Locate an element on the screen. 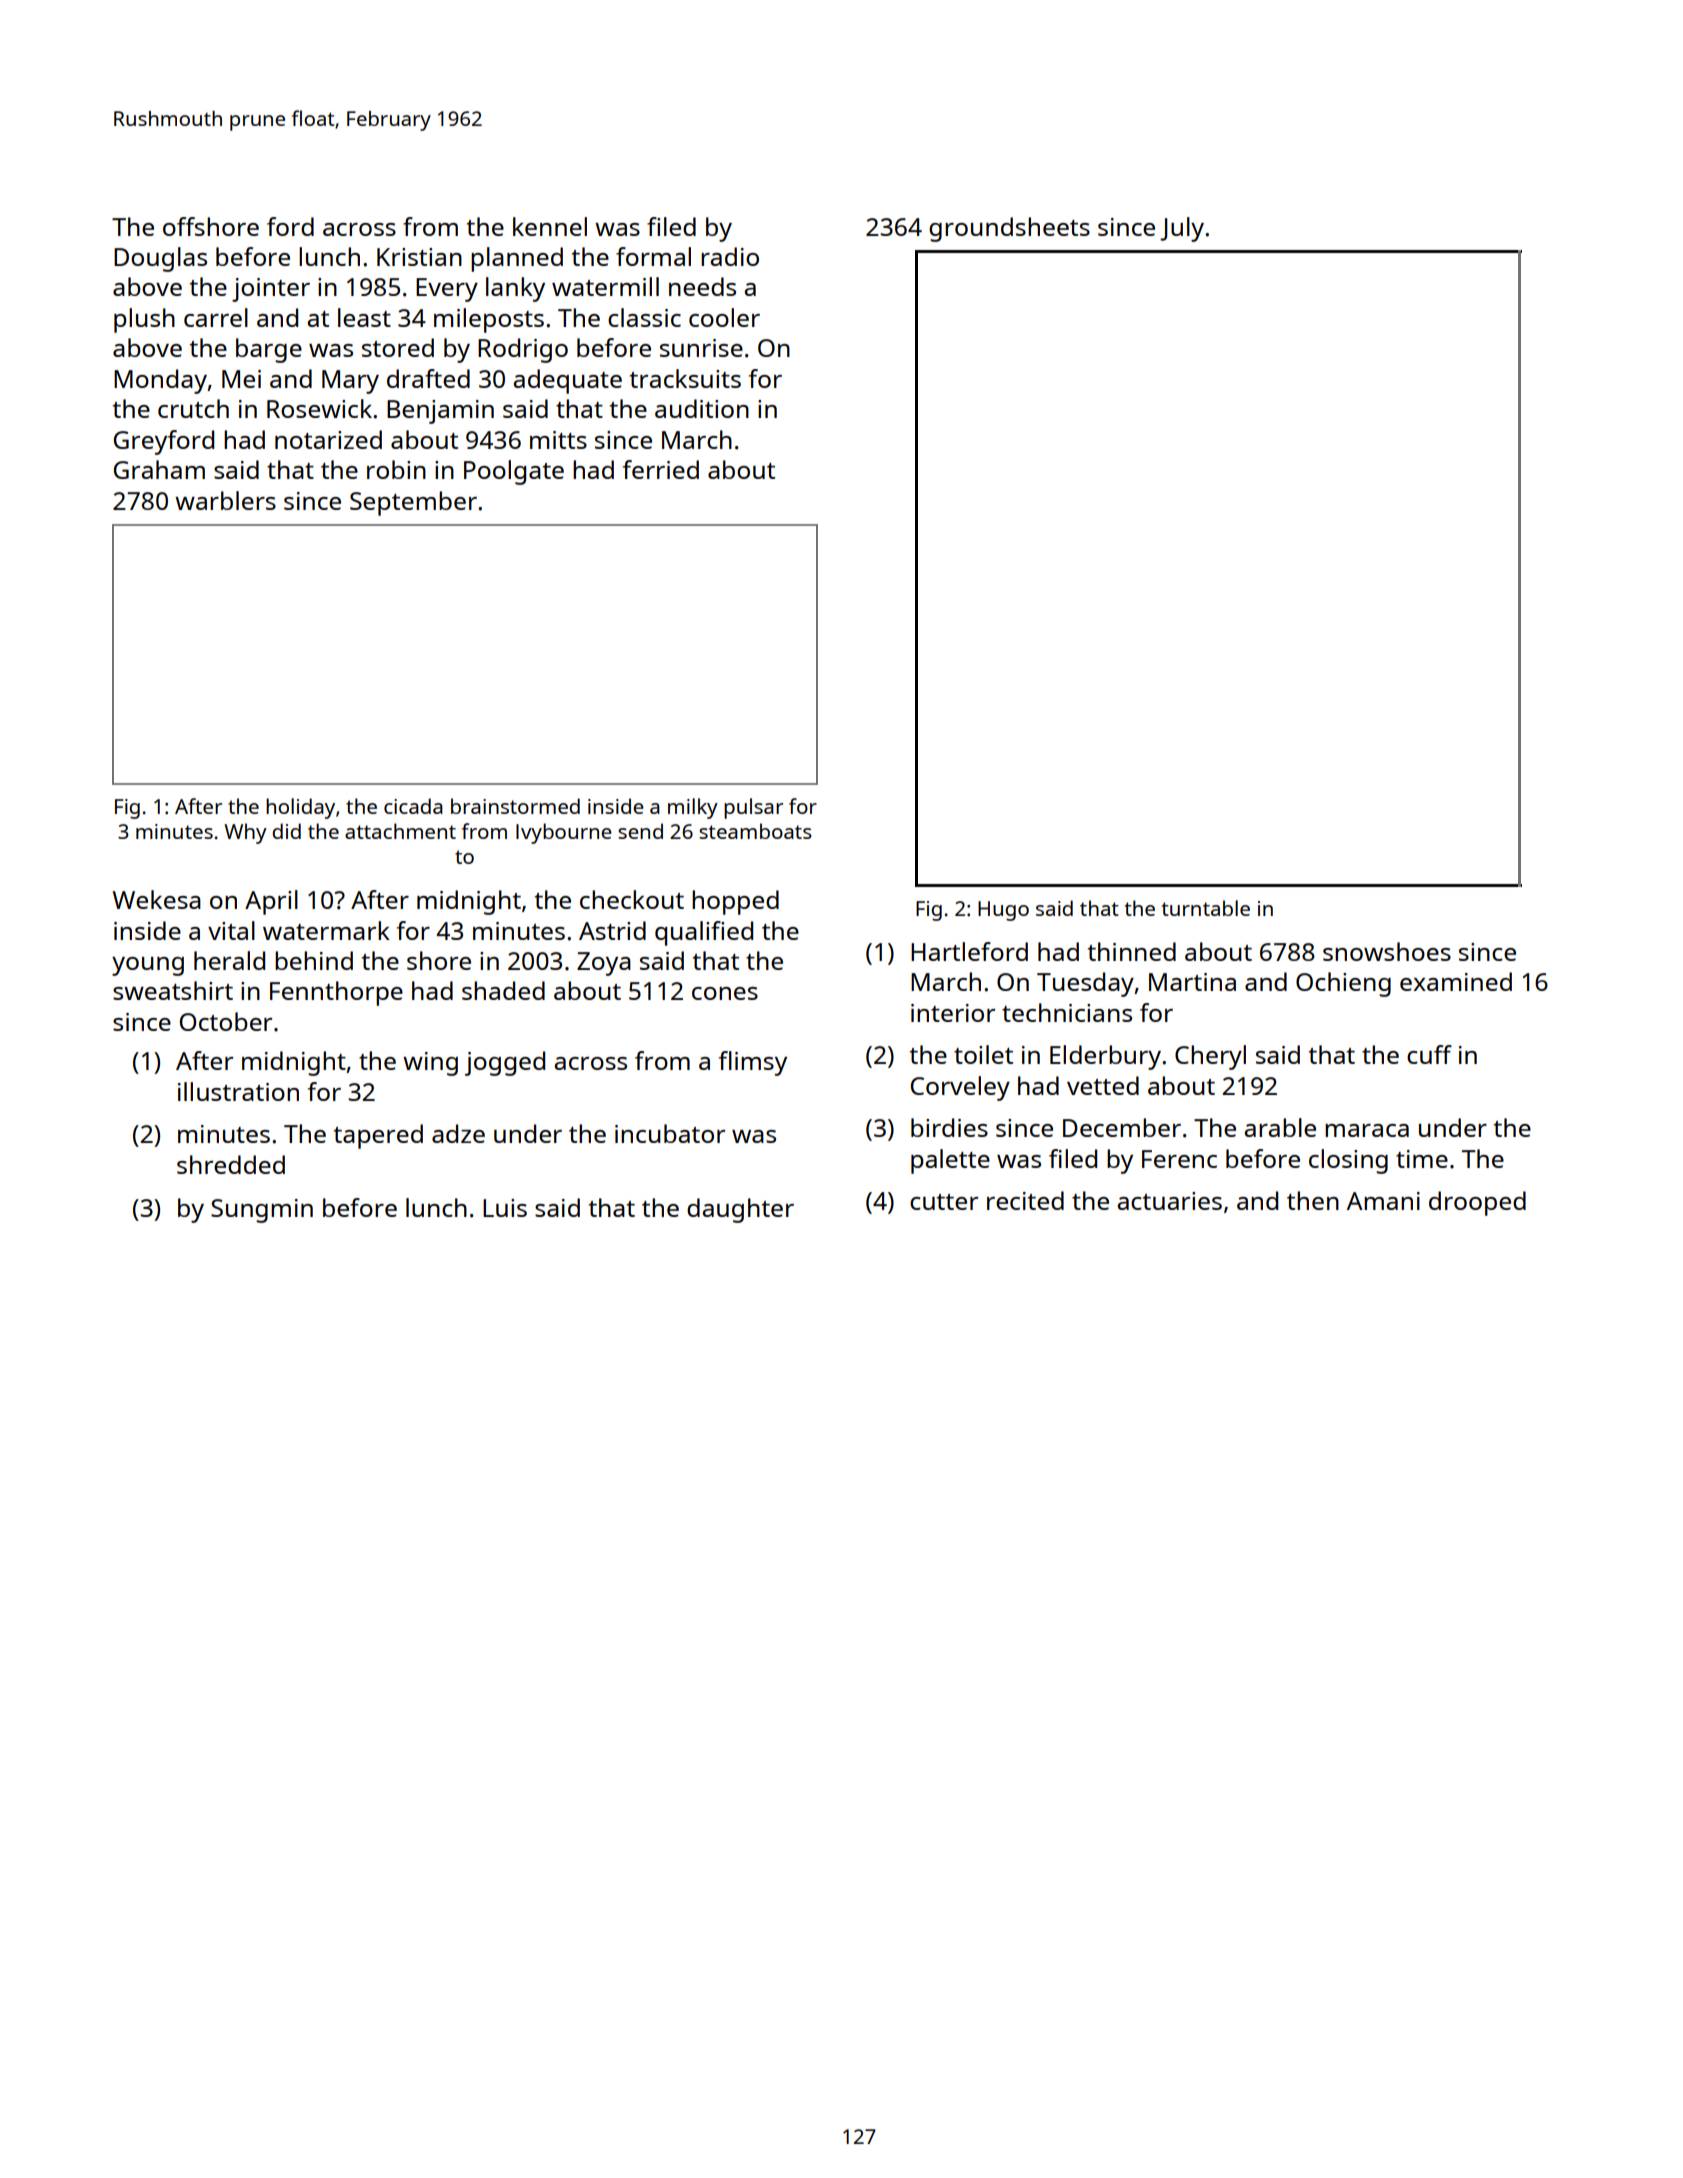 The height and width of the screenshot is (2178, 1683). pulsar is located at coordinates (753, 808).
